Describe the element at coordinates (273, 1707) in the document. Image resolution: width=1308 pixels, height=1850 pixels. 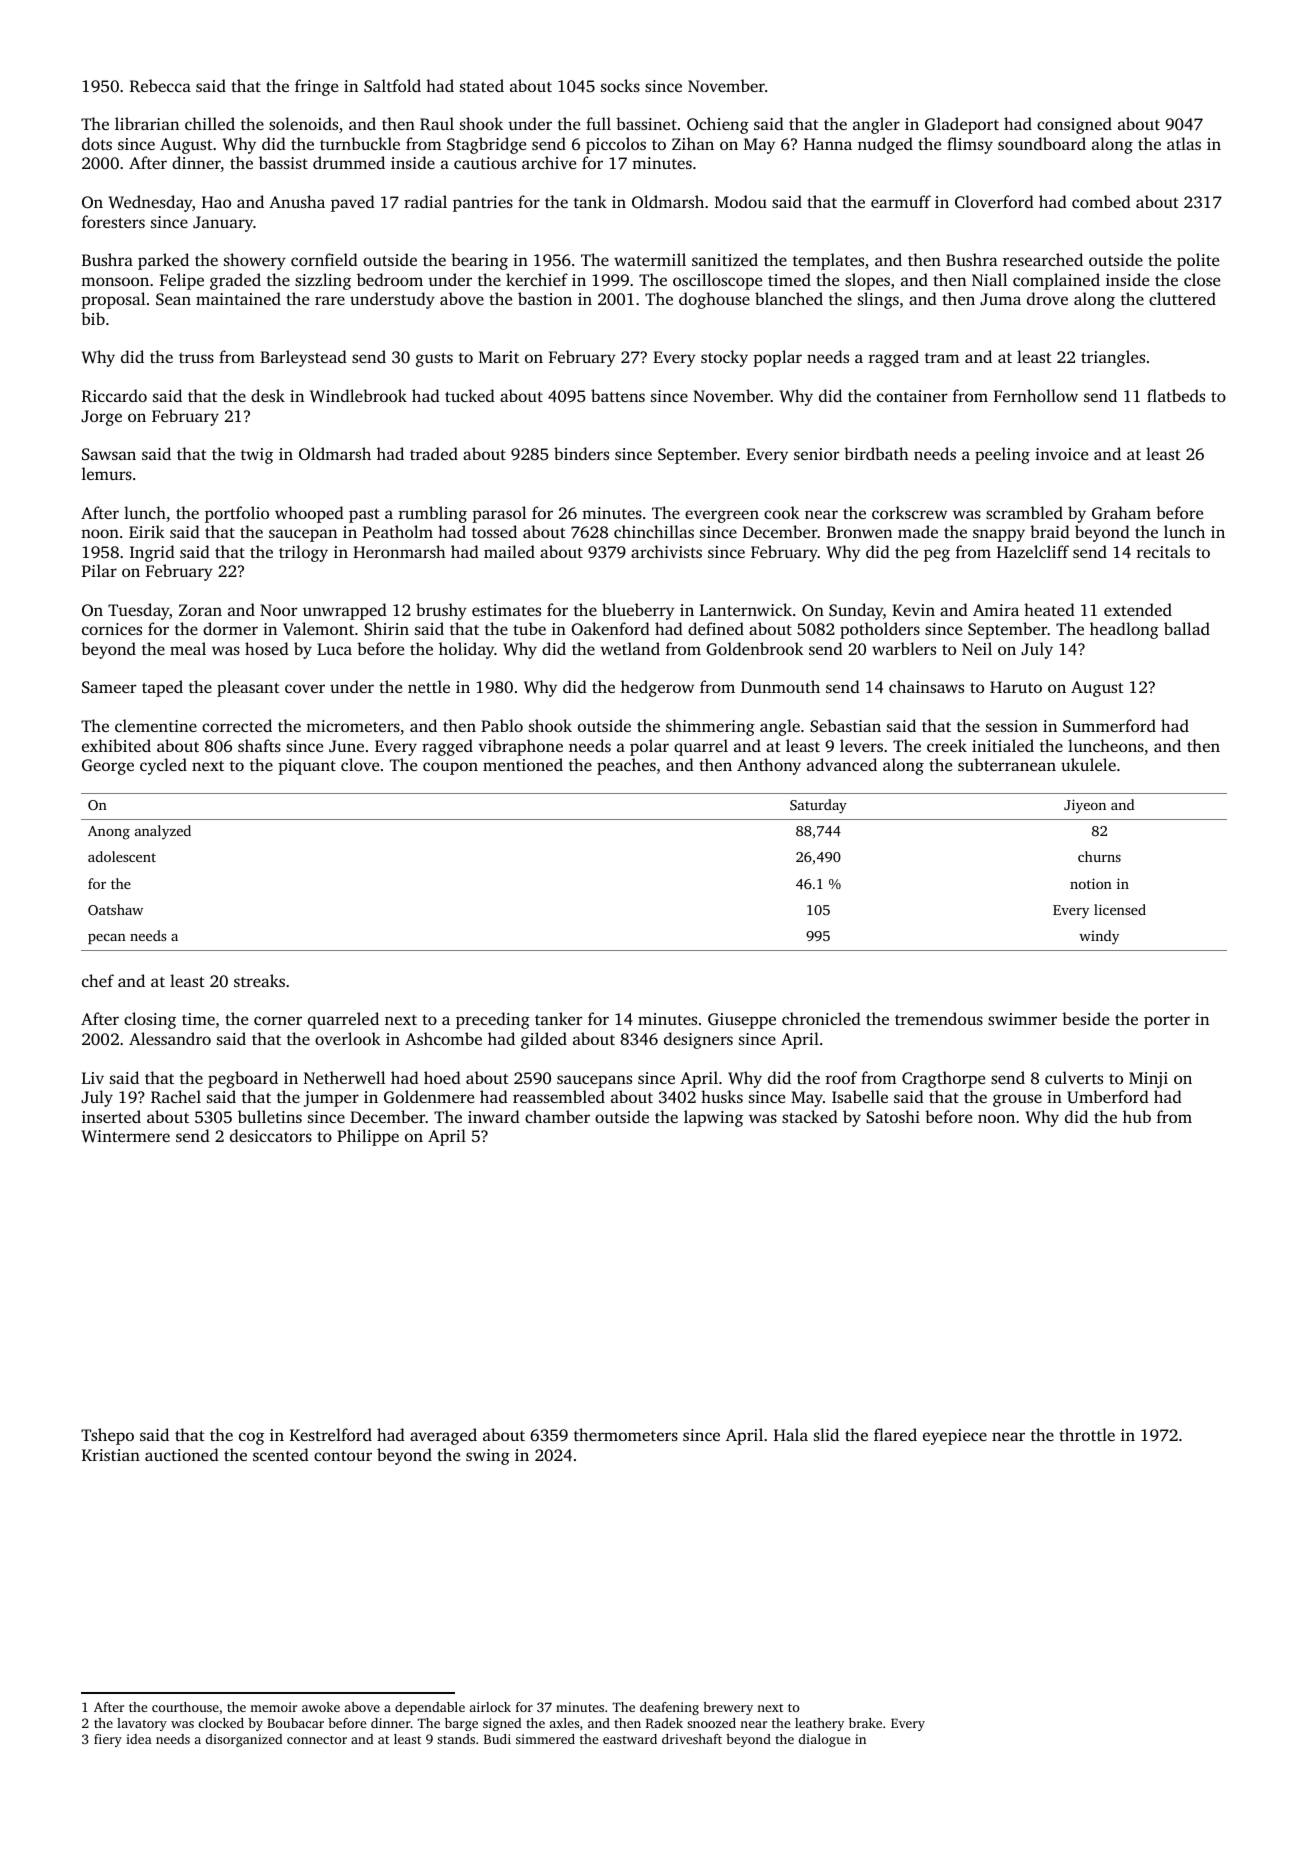
I see `memoir` at that location.
